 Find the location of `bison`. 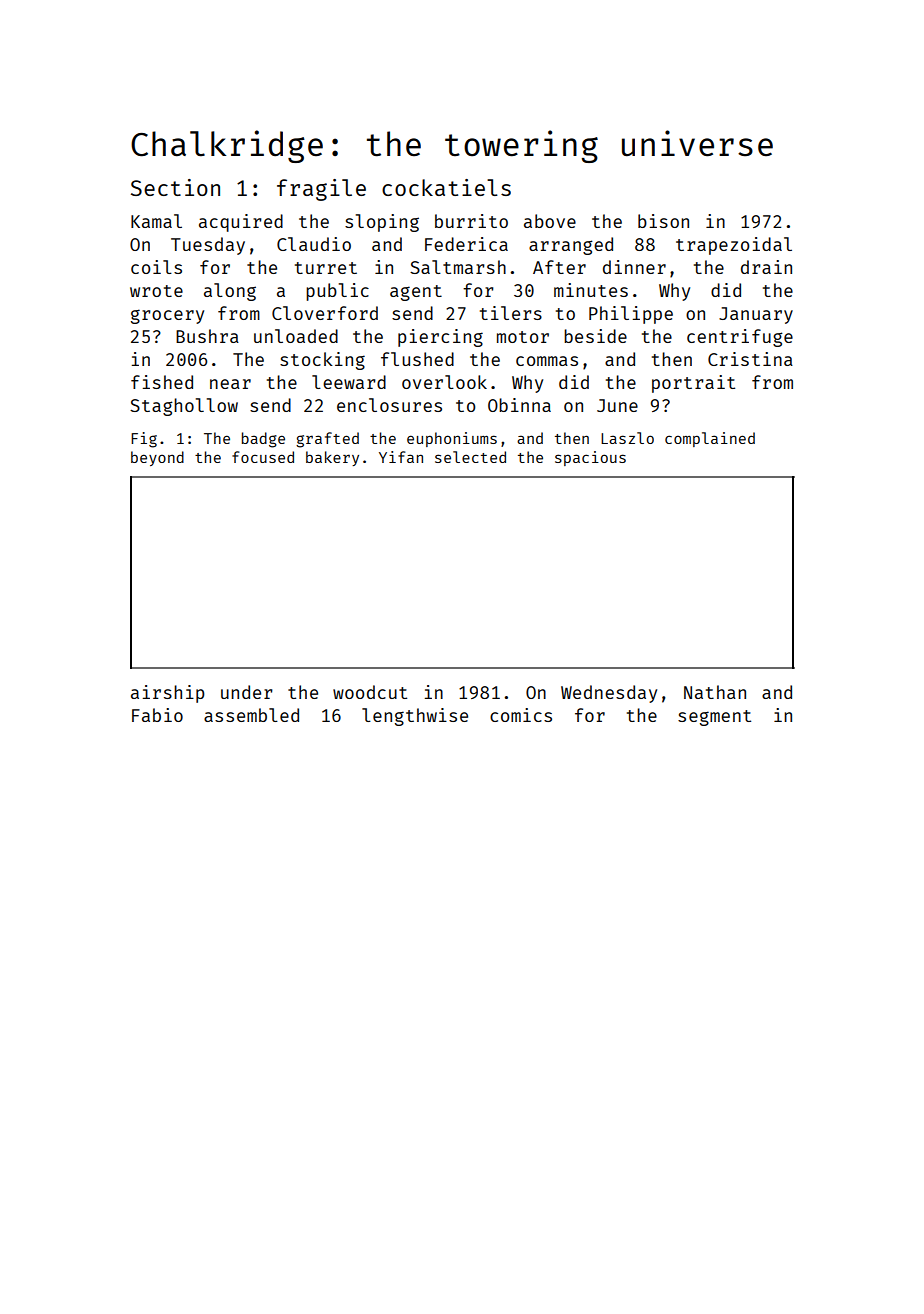

bison is located at coordinates (663, 221).
